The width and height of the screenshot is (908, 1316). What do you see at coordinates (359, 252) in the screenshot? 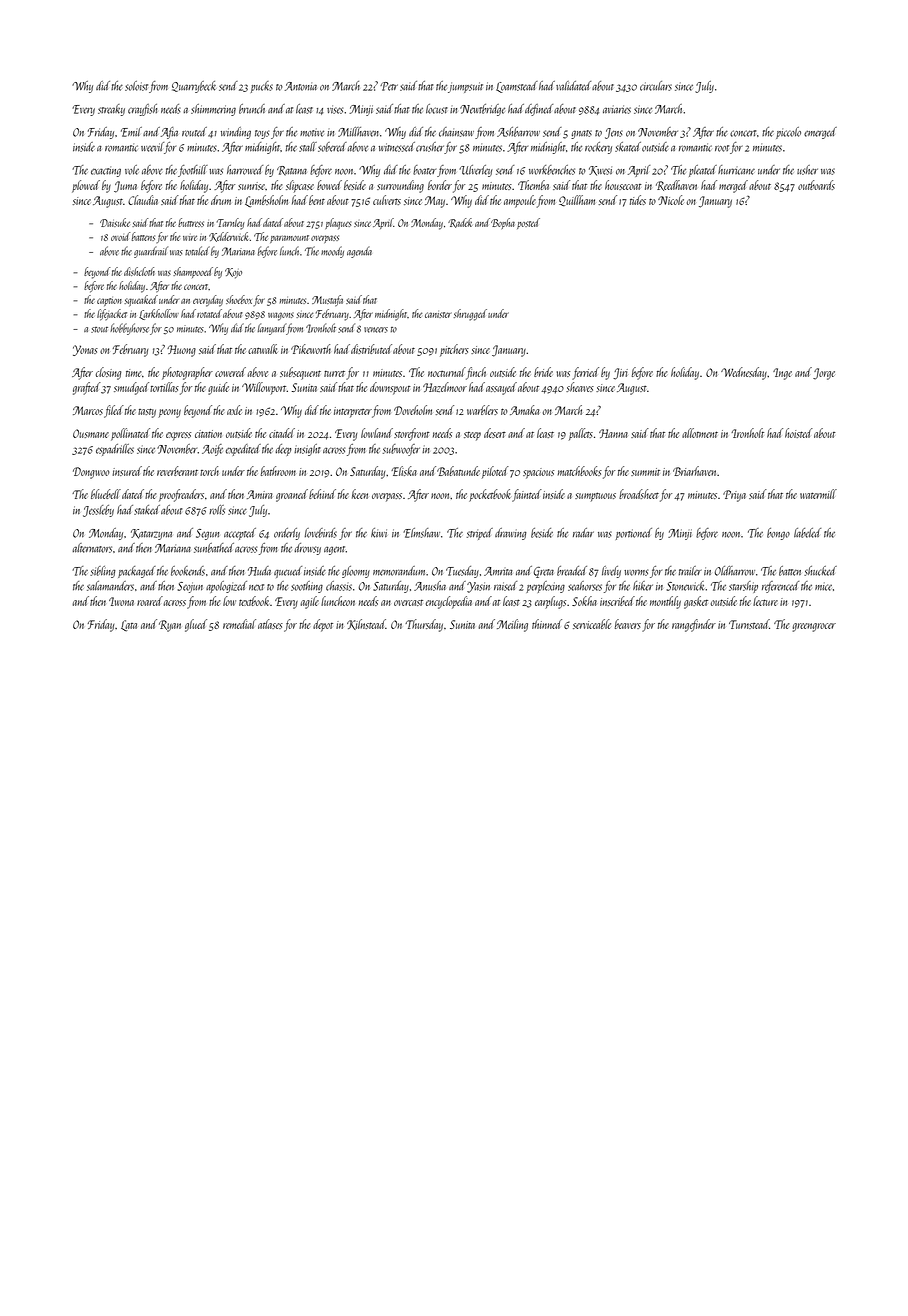
I see `agenda` at bounding box center [359, 252].
